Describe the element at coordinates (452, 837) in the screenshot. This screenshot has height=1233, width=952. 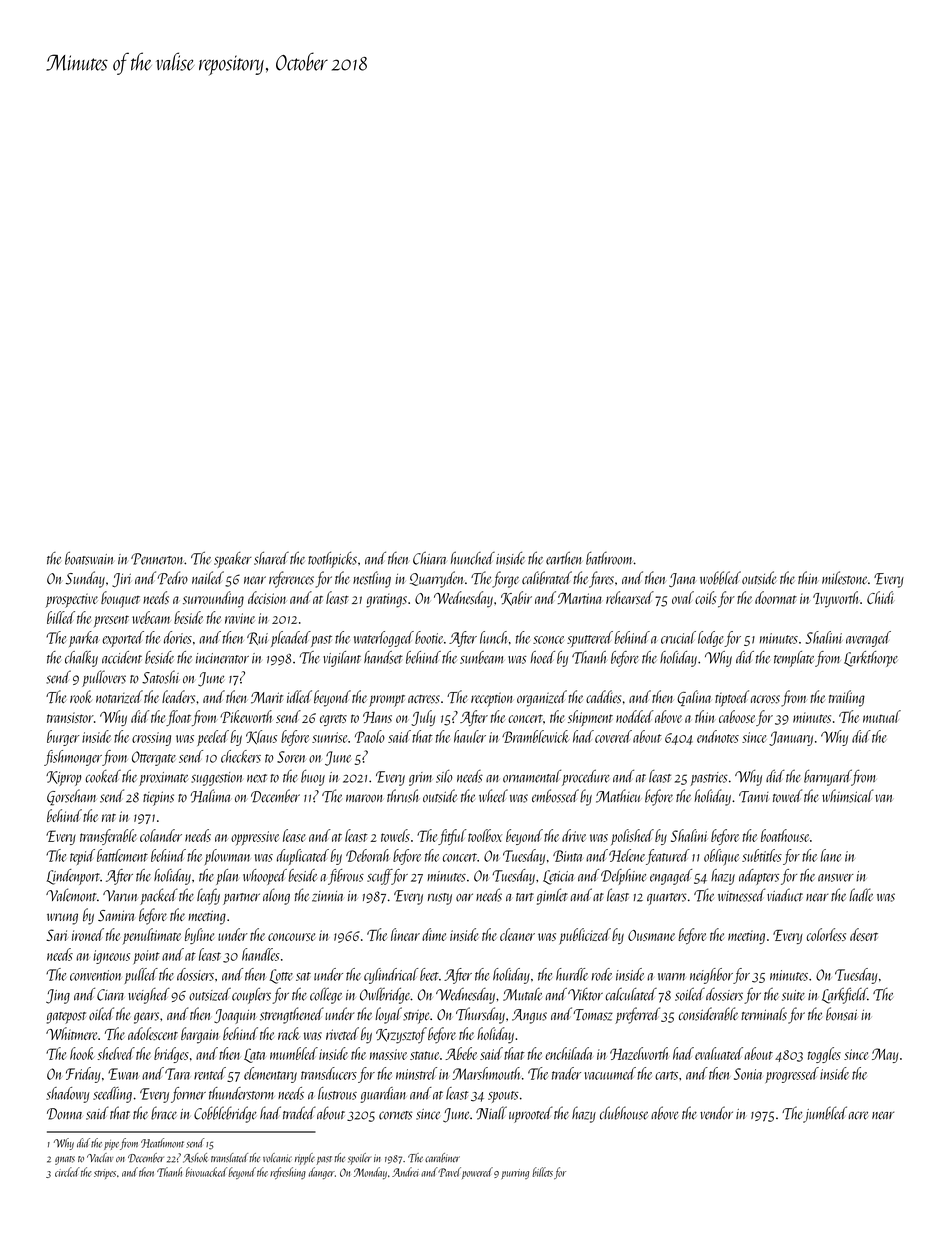
I see `fitful` at that location.
